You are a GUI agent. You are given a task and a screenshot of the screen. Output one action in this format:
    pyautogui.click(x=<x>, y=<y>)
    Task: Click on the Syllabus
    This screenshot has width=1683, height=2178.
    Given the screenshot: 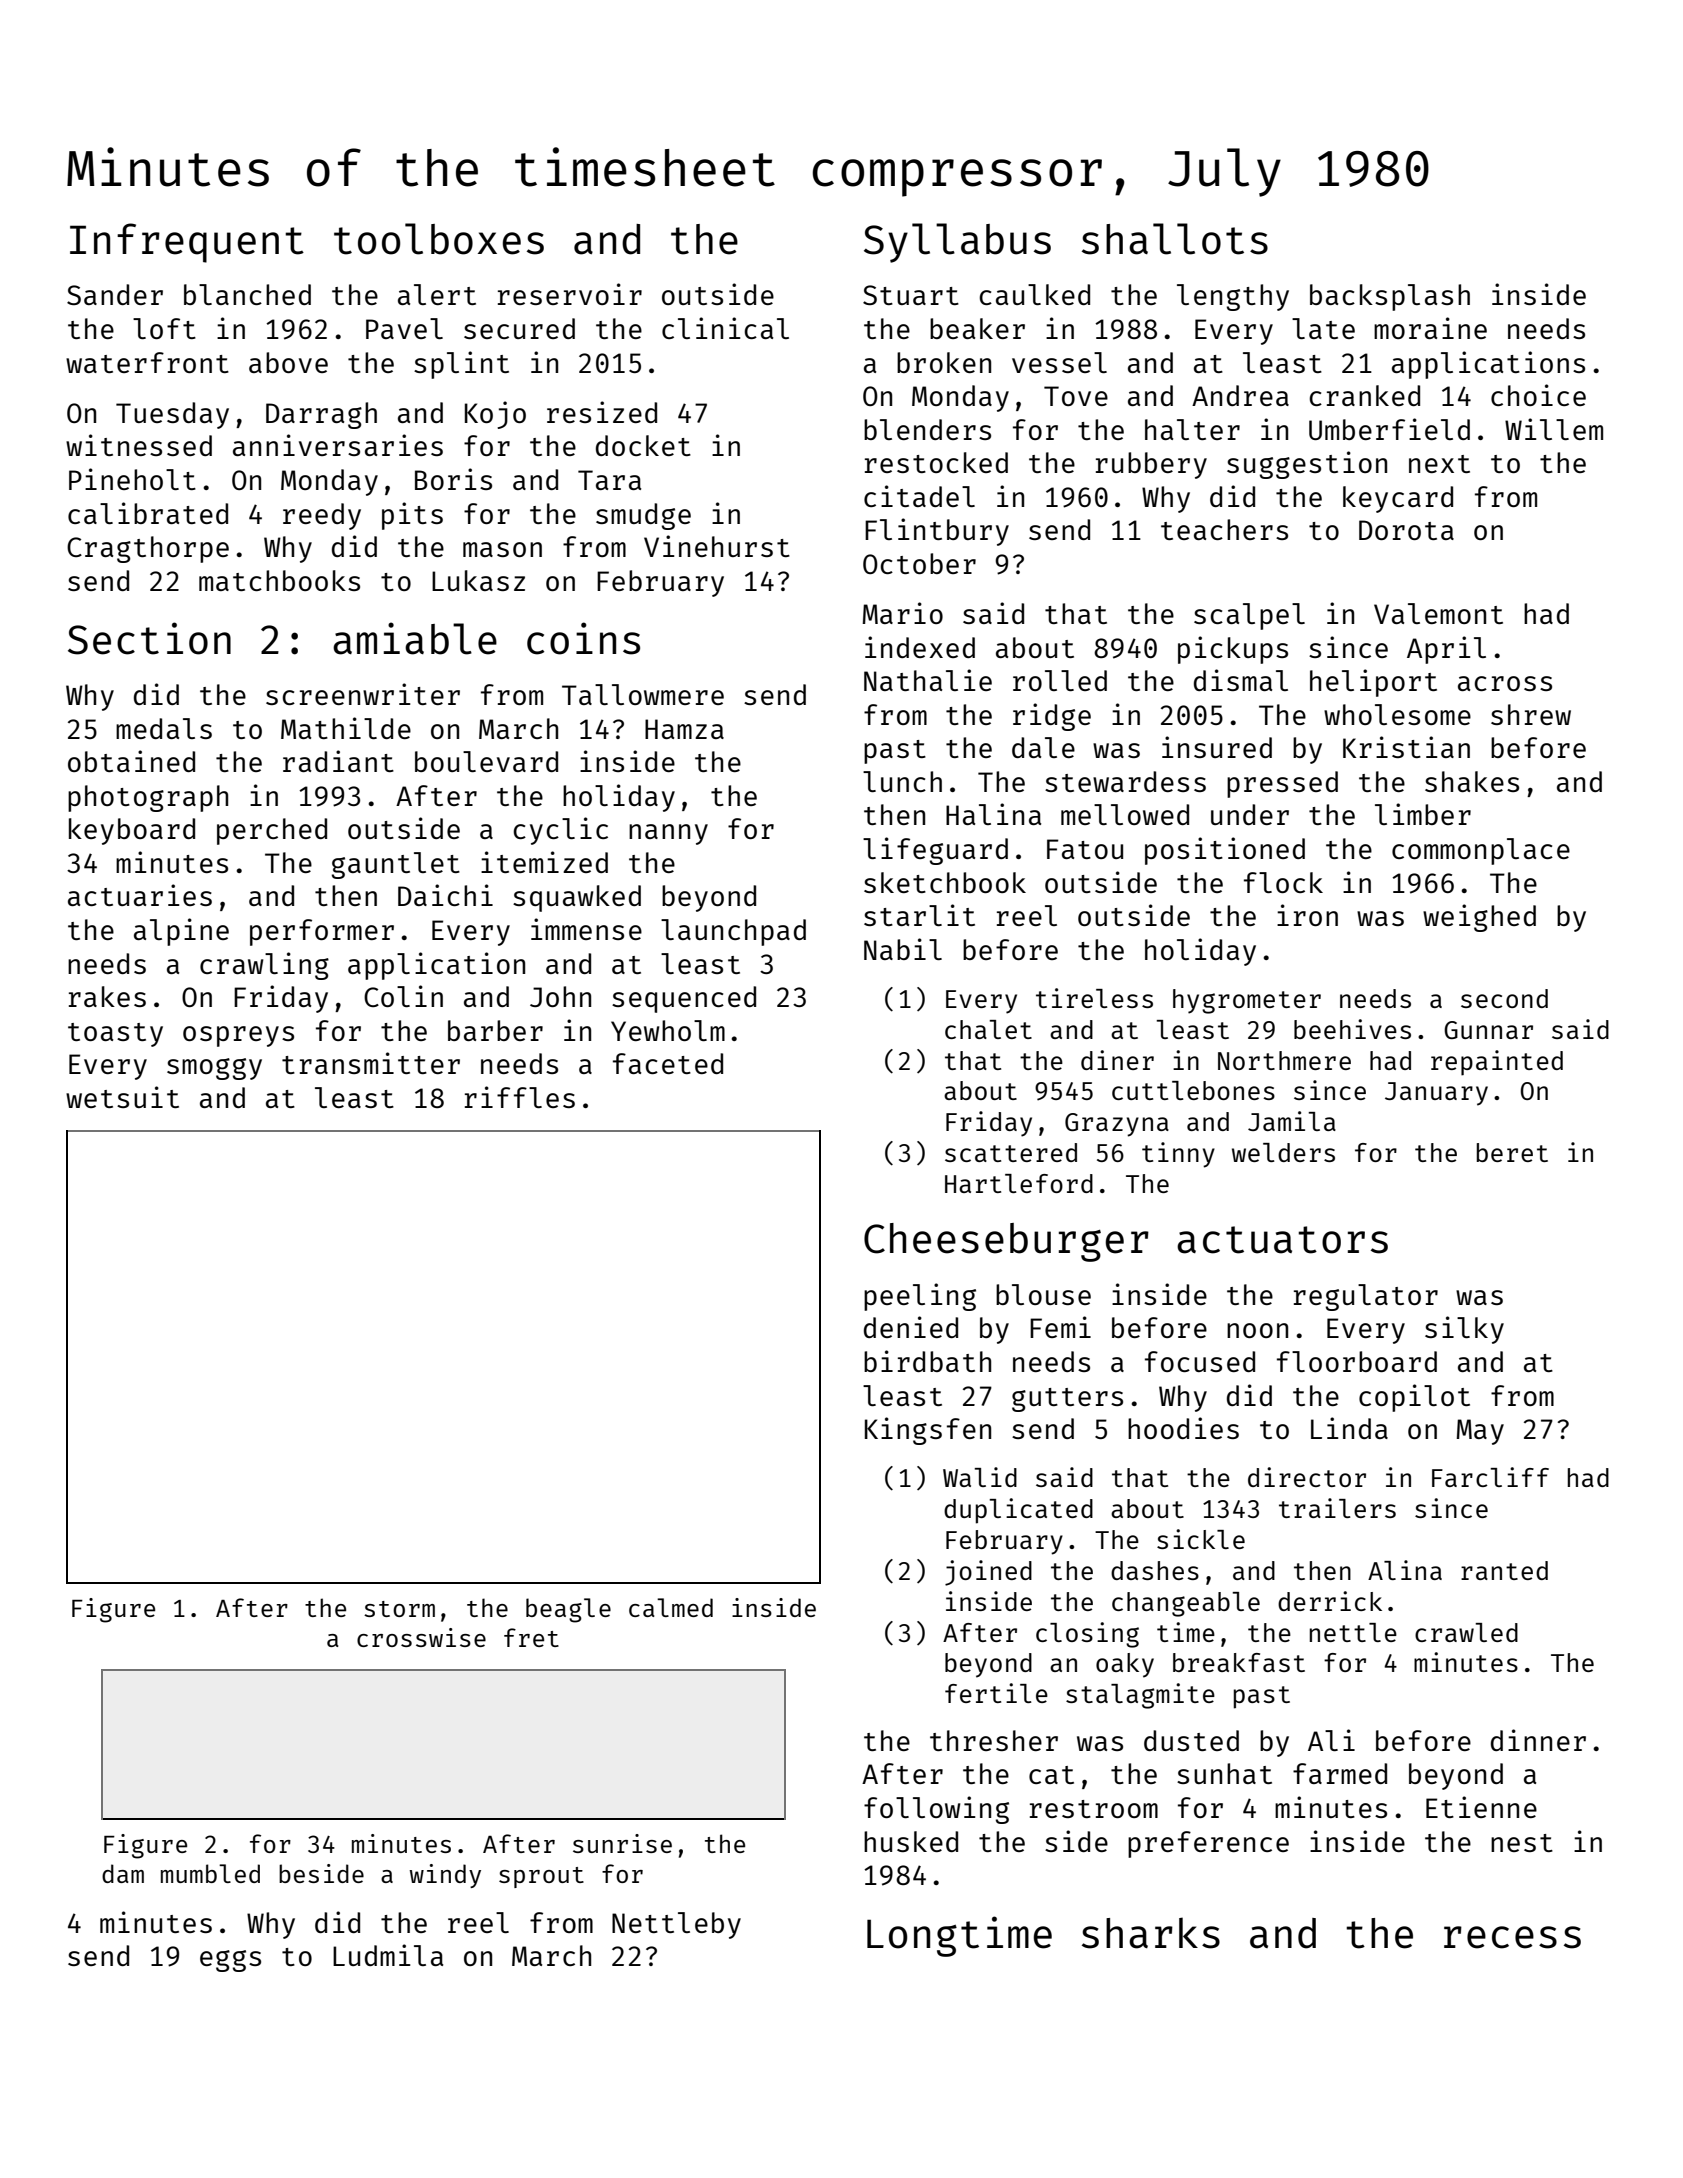 What is the action you would take?
    pyautogui.click(x=957, y=243)
